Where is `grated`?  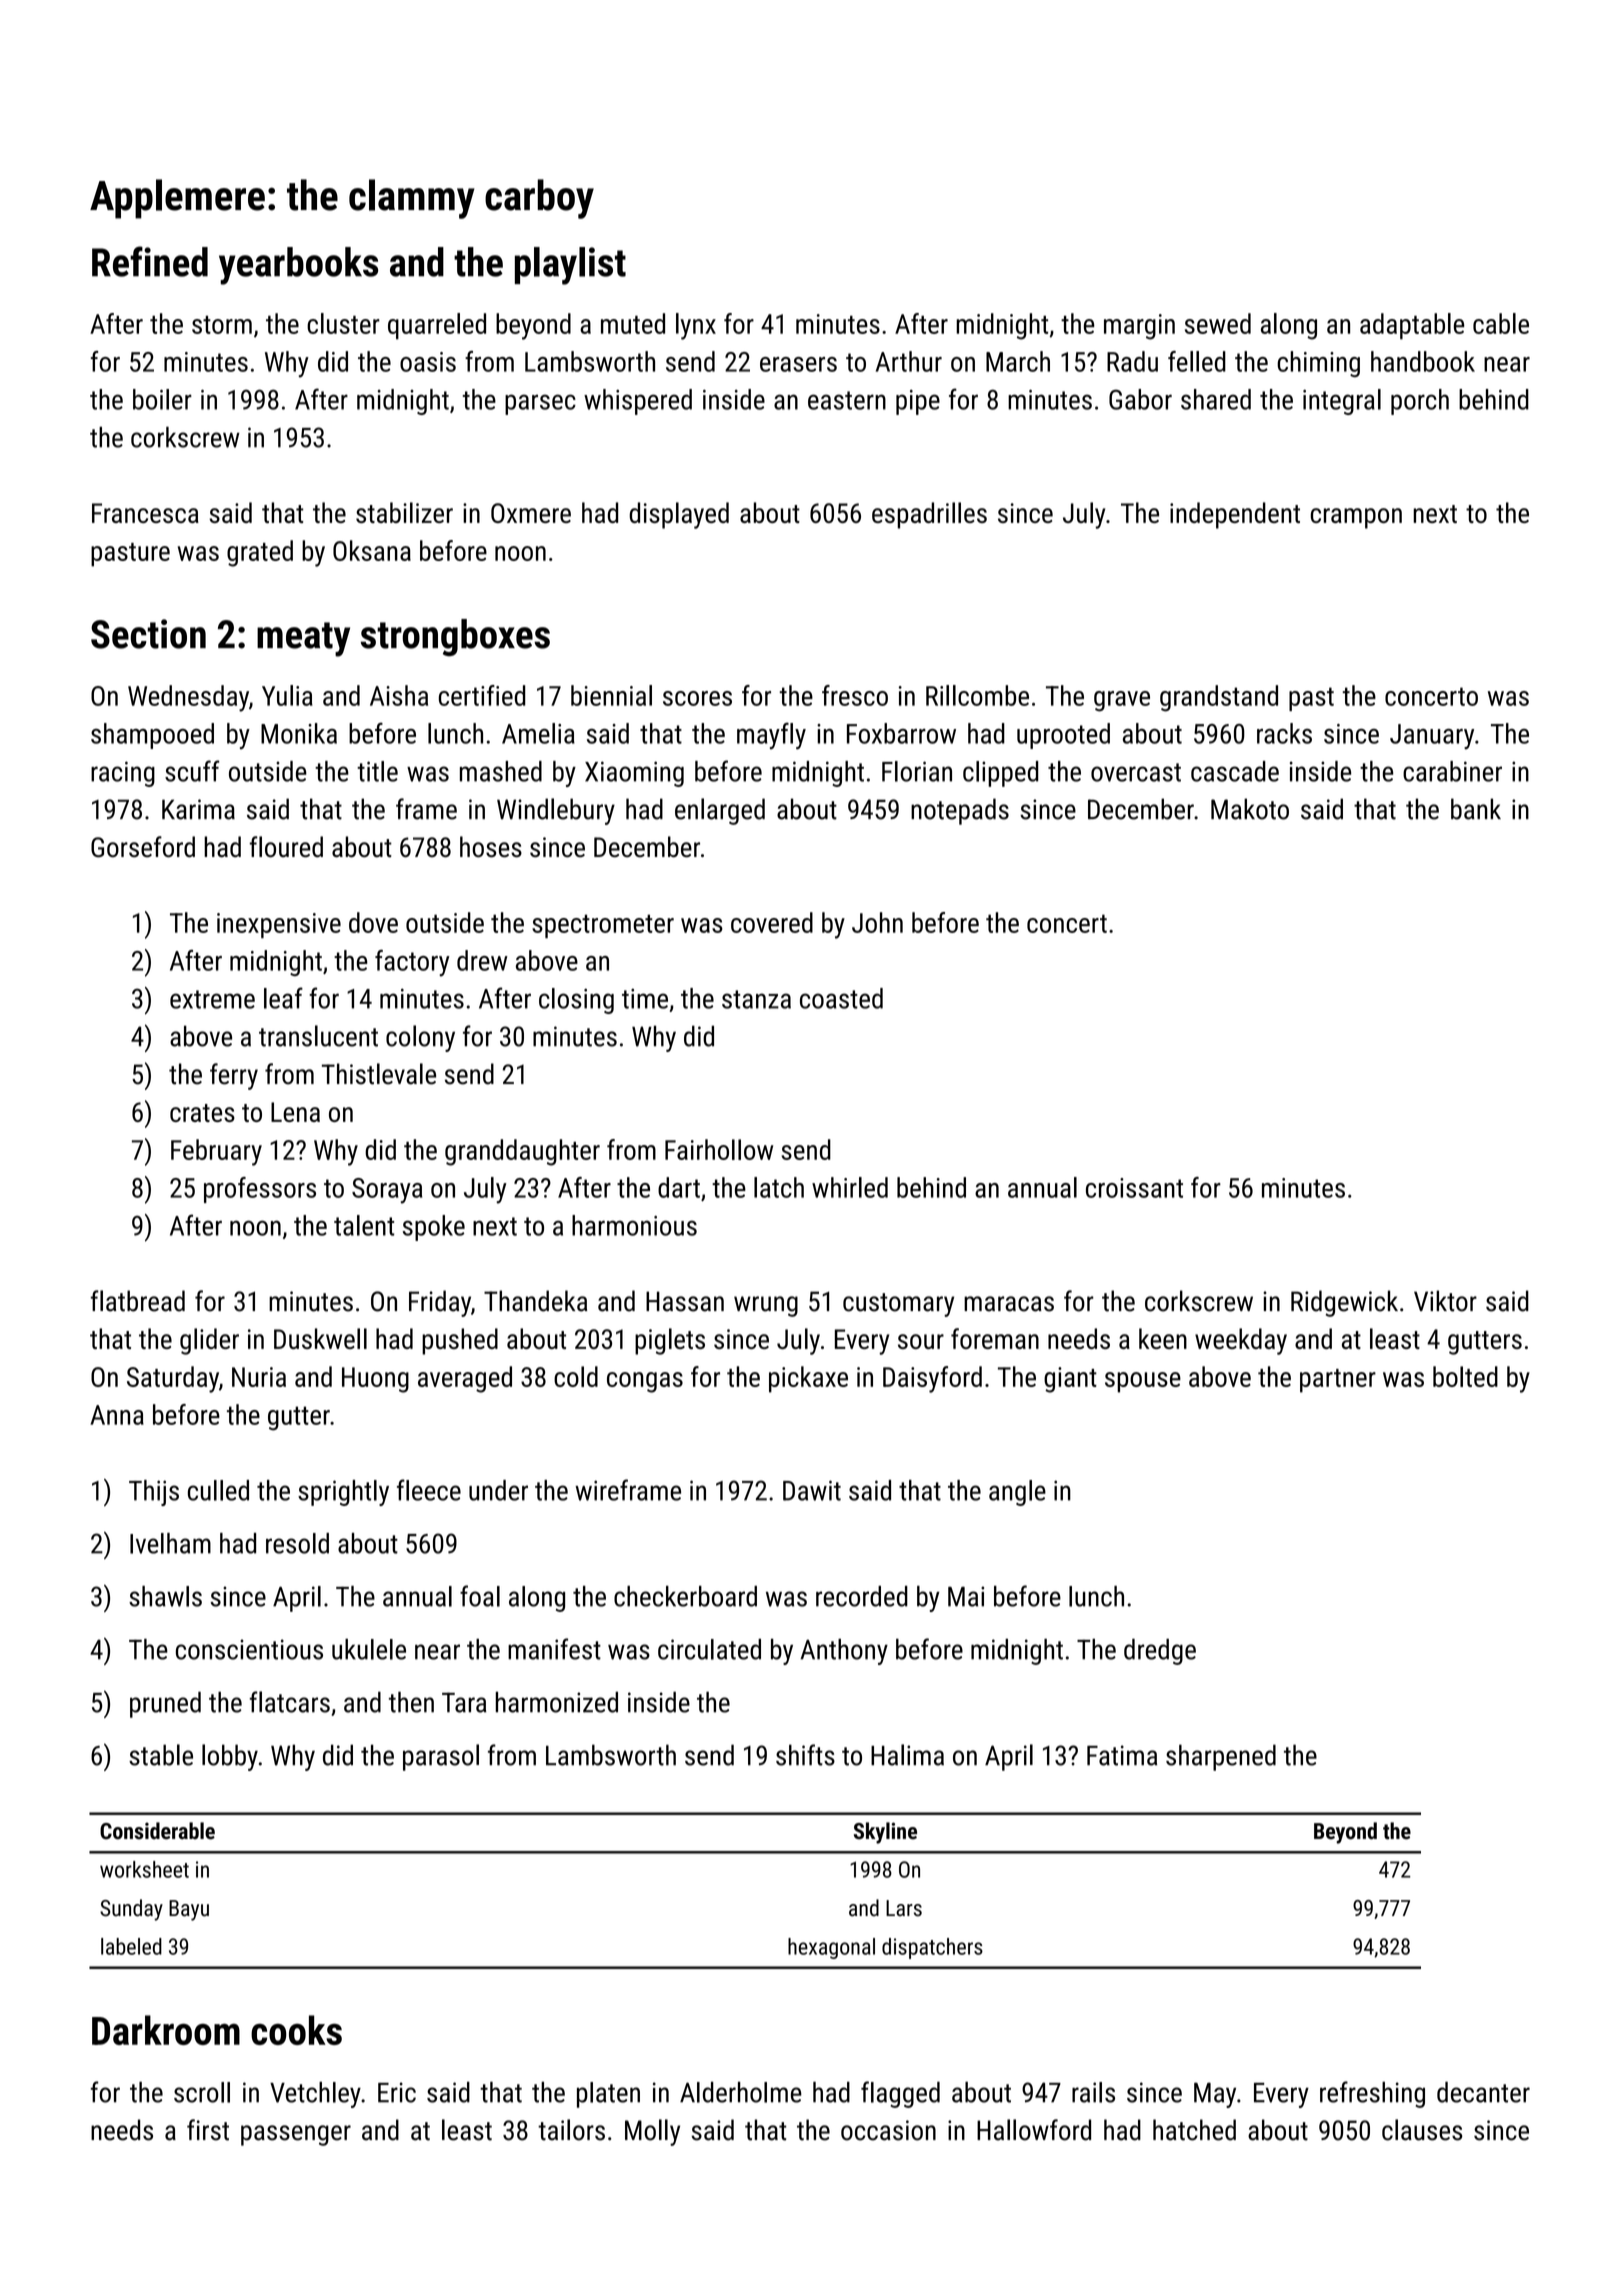 grated is located at coordinates (260, 553).
